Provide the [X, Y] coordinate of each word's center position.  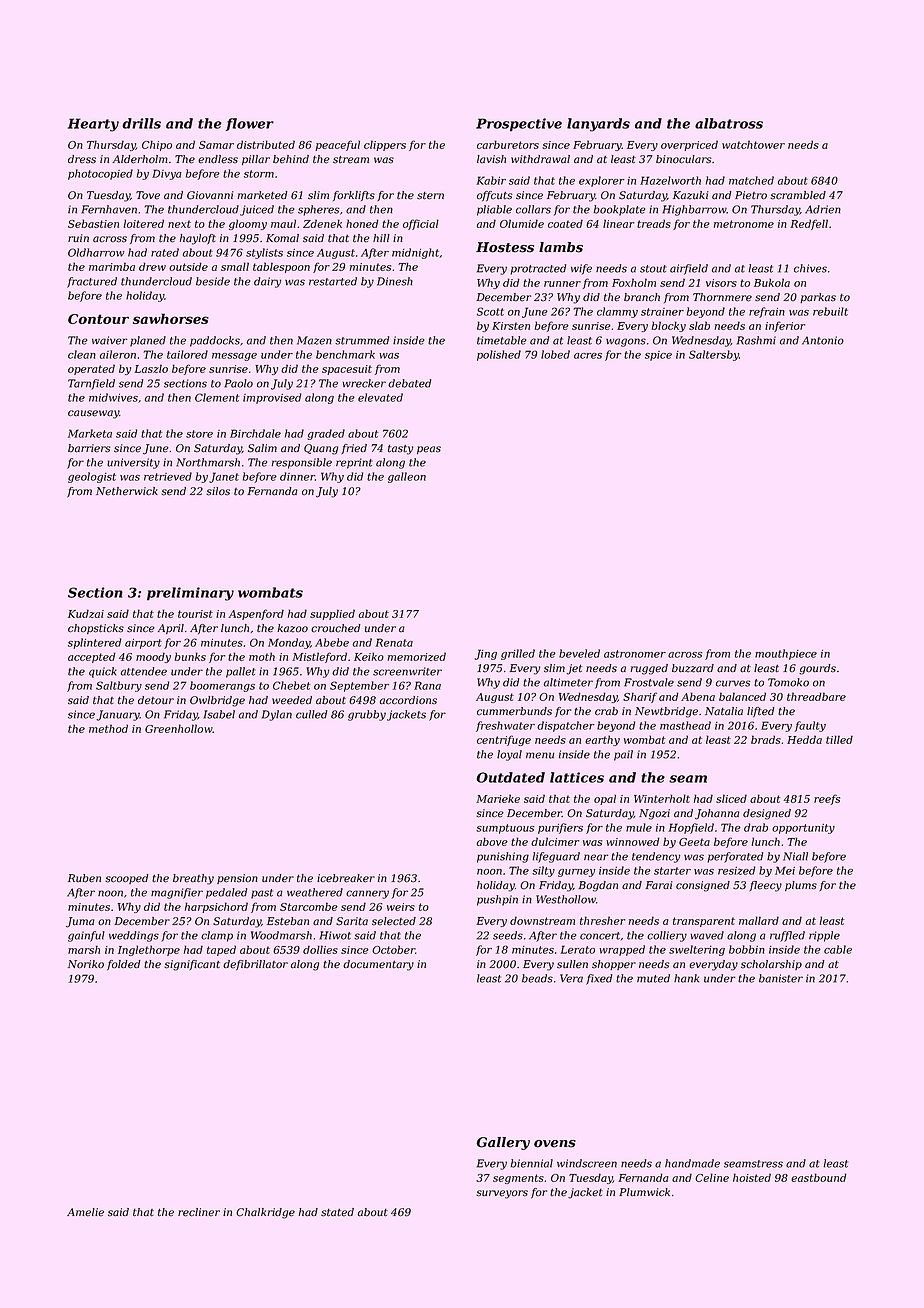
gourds [817, 669]
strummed [362, 340]
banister [781, 978]
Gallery [503, 1143]
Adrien [823, 209]
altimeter [568, 682]
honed [362, 223]
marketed [262, 195]
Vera [571, 978]
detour [156, 700]
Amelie [85, 1212]
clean [82, 354]
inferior [785, 326]
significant [192, 965]
